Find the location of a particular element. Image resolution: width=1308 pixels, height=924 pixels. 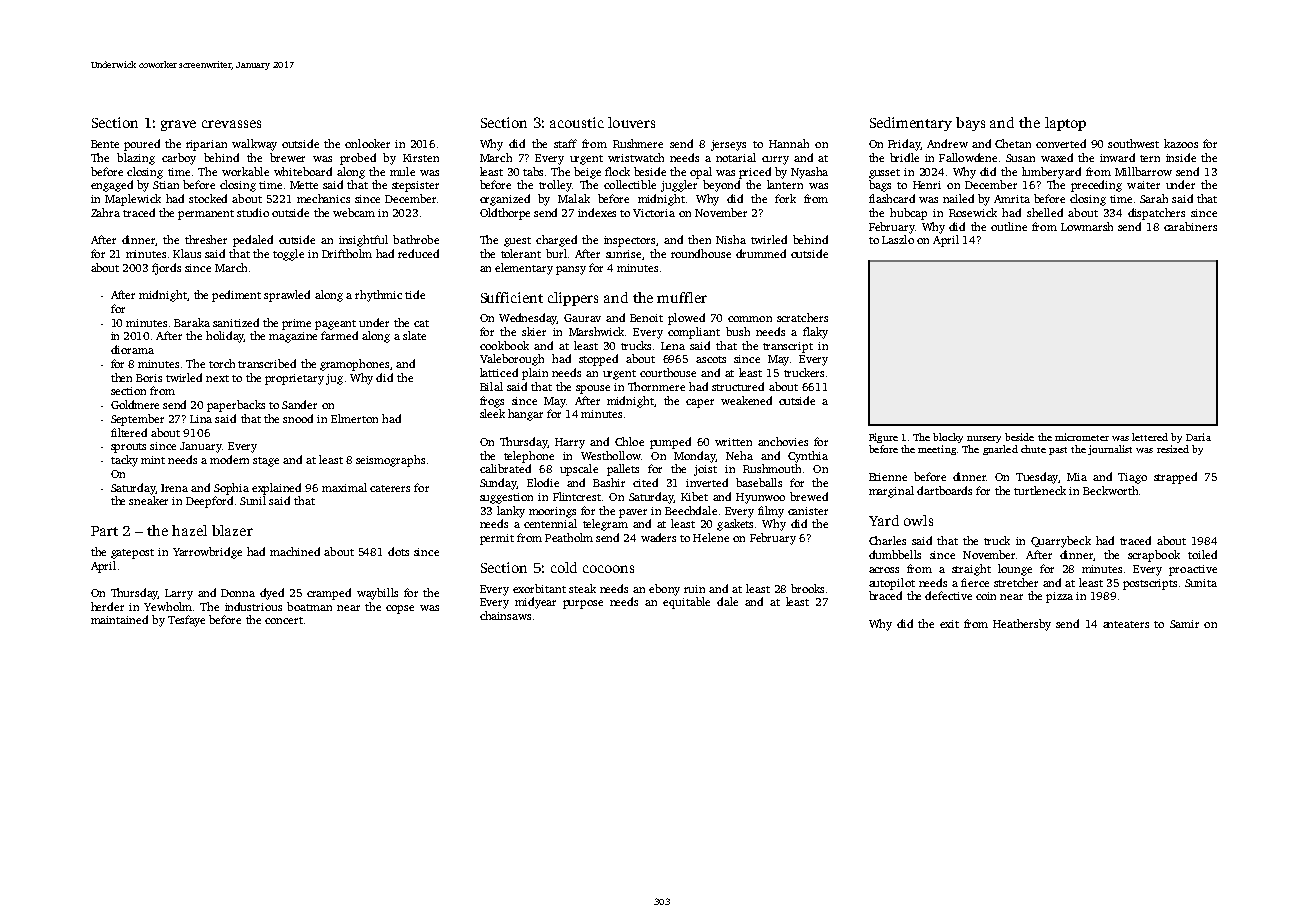

onlooker is located at coordinates (367, 143).
